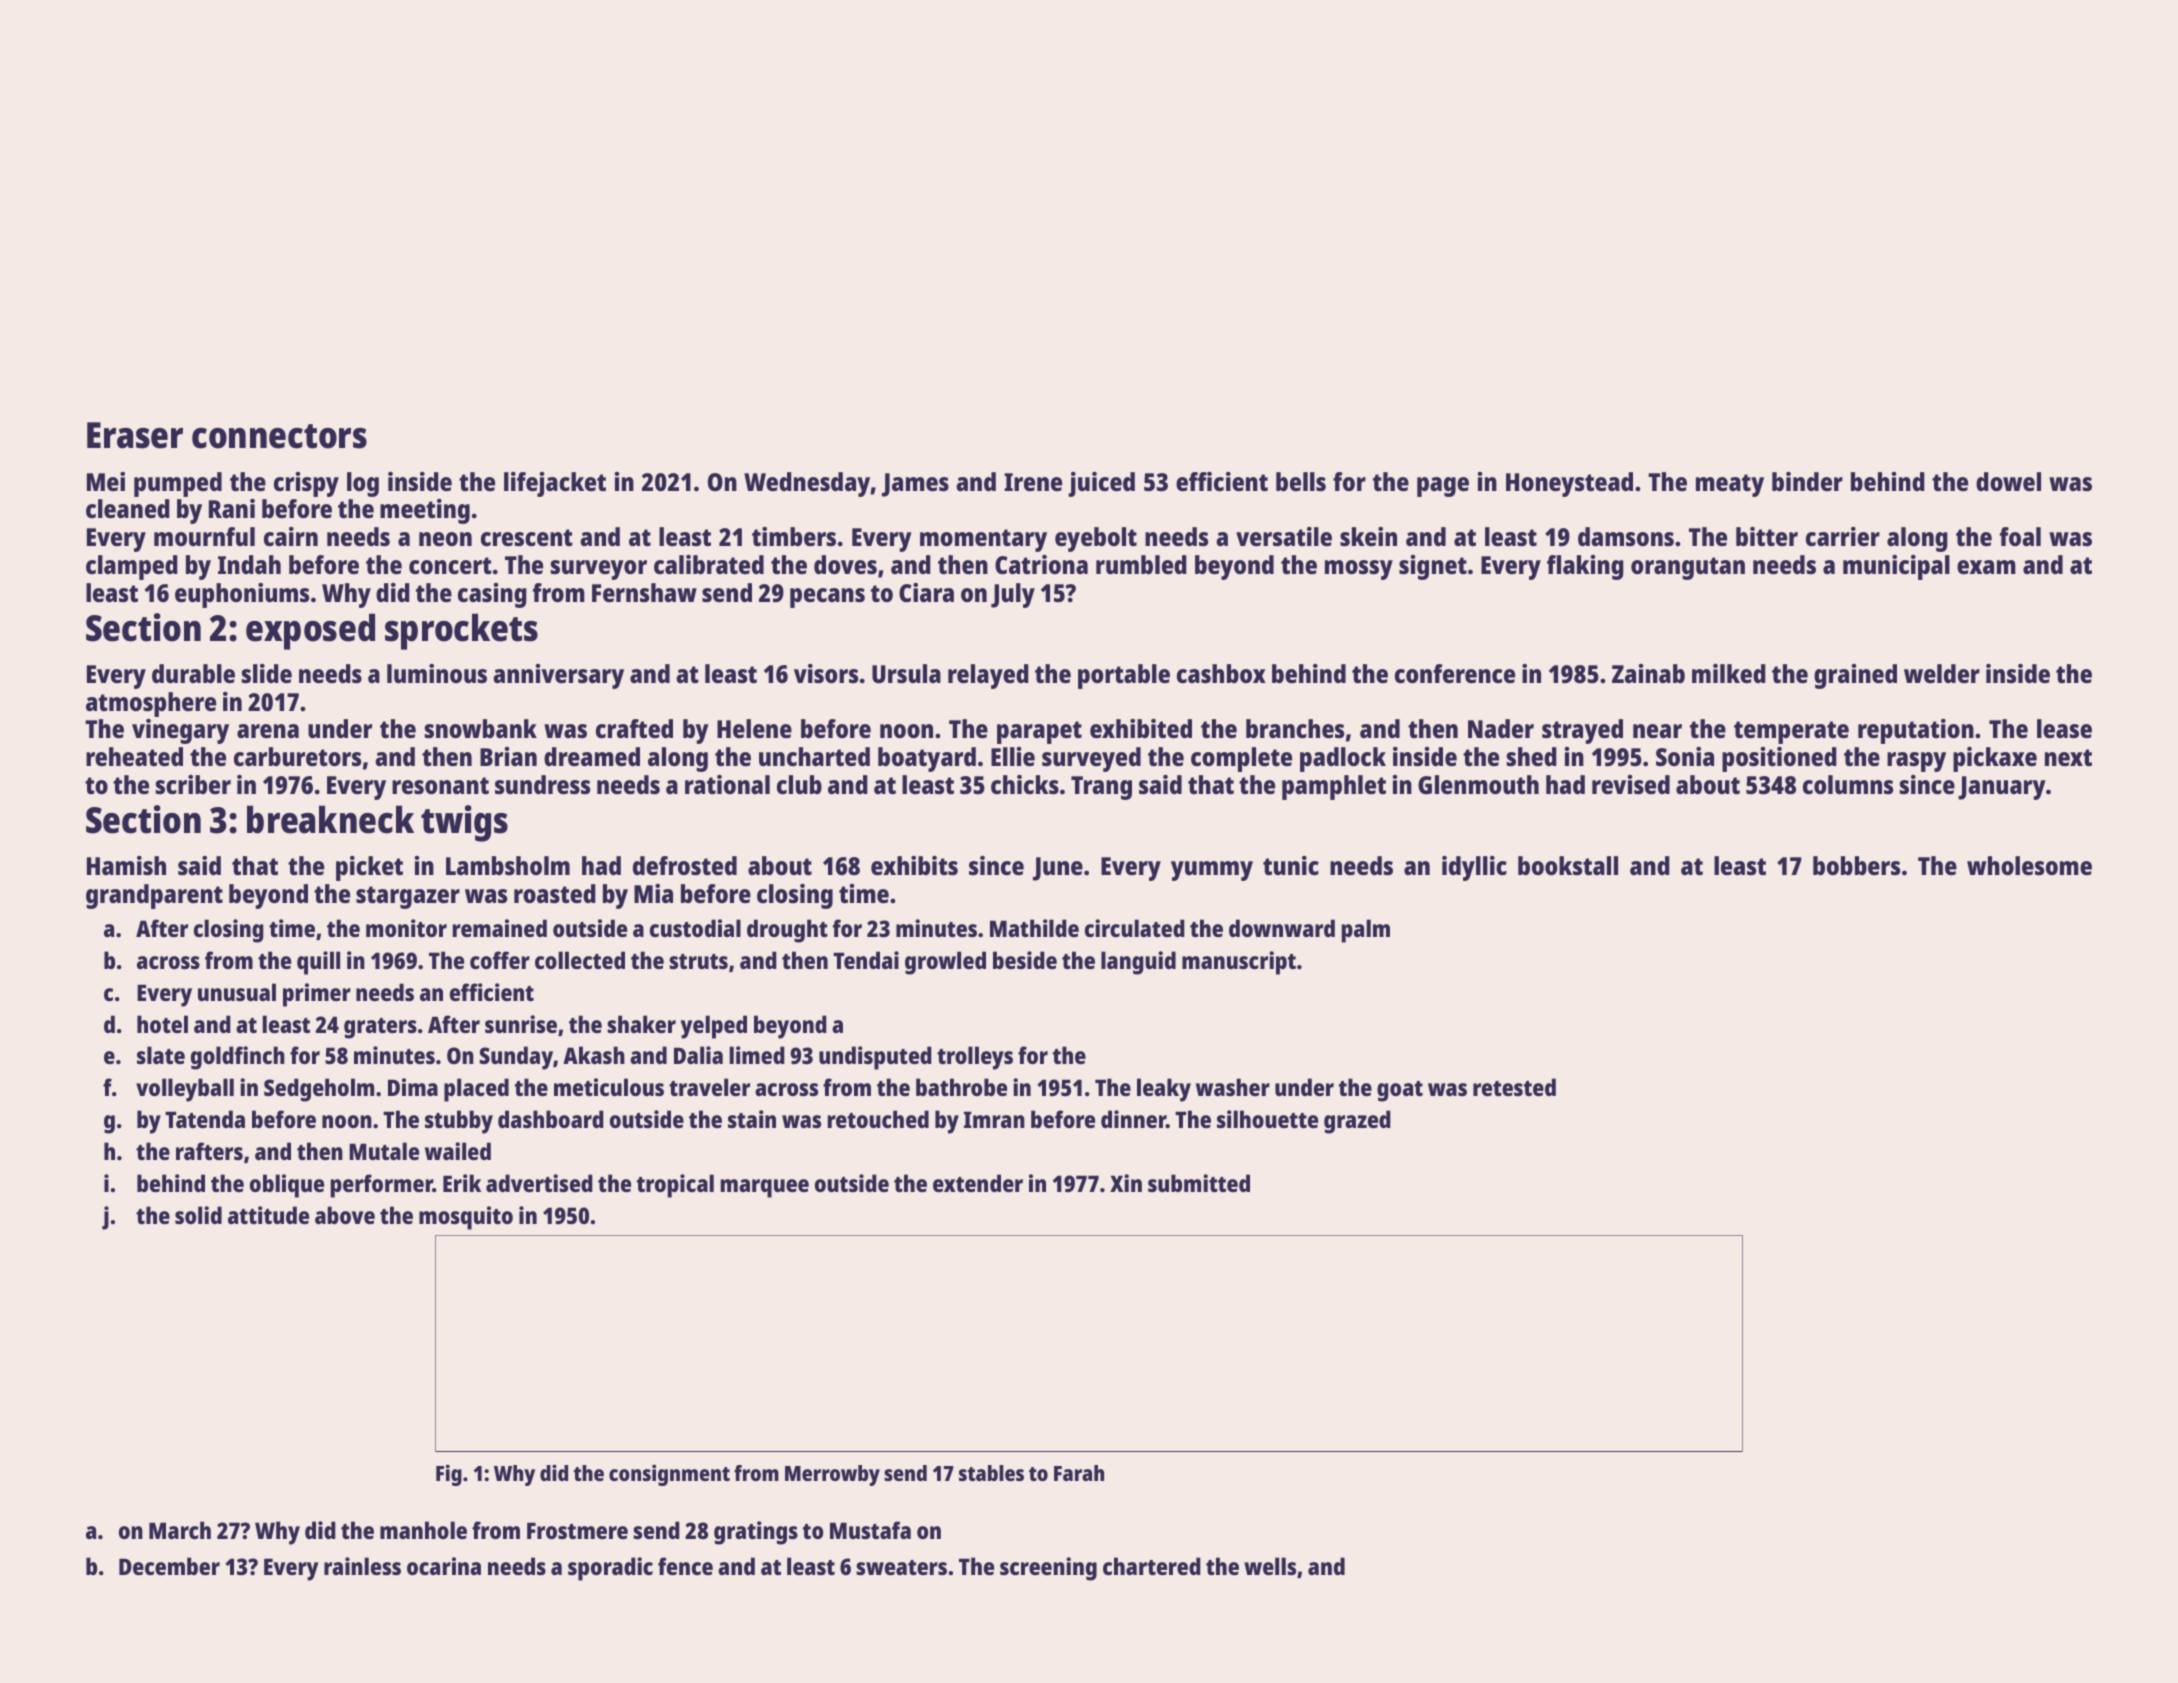  Describe the element at coordinates (466, 1218) in the image. I see `mosquito` at that location.
